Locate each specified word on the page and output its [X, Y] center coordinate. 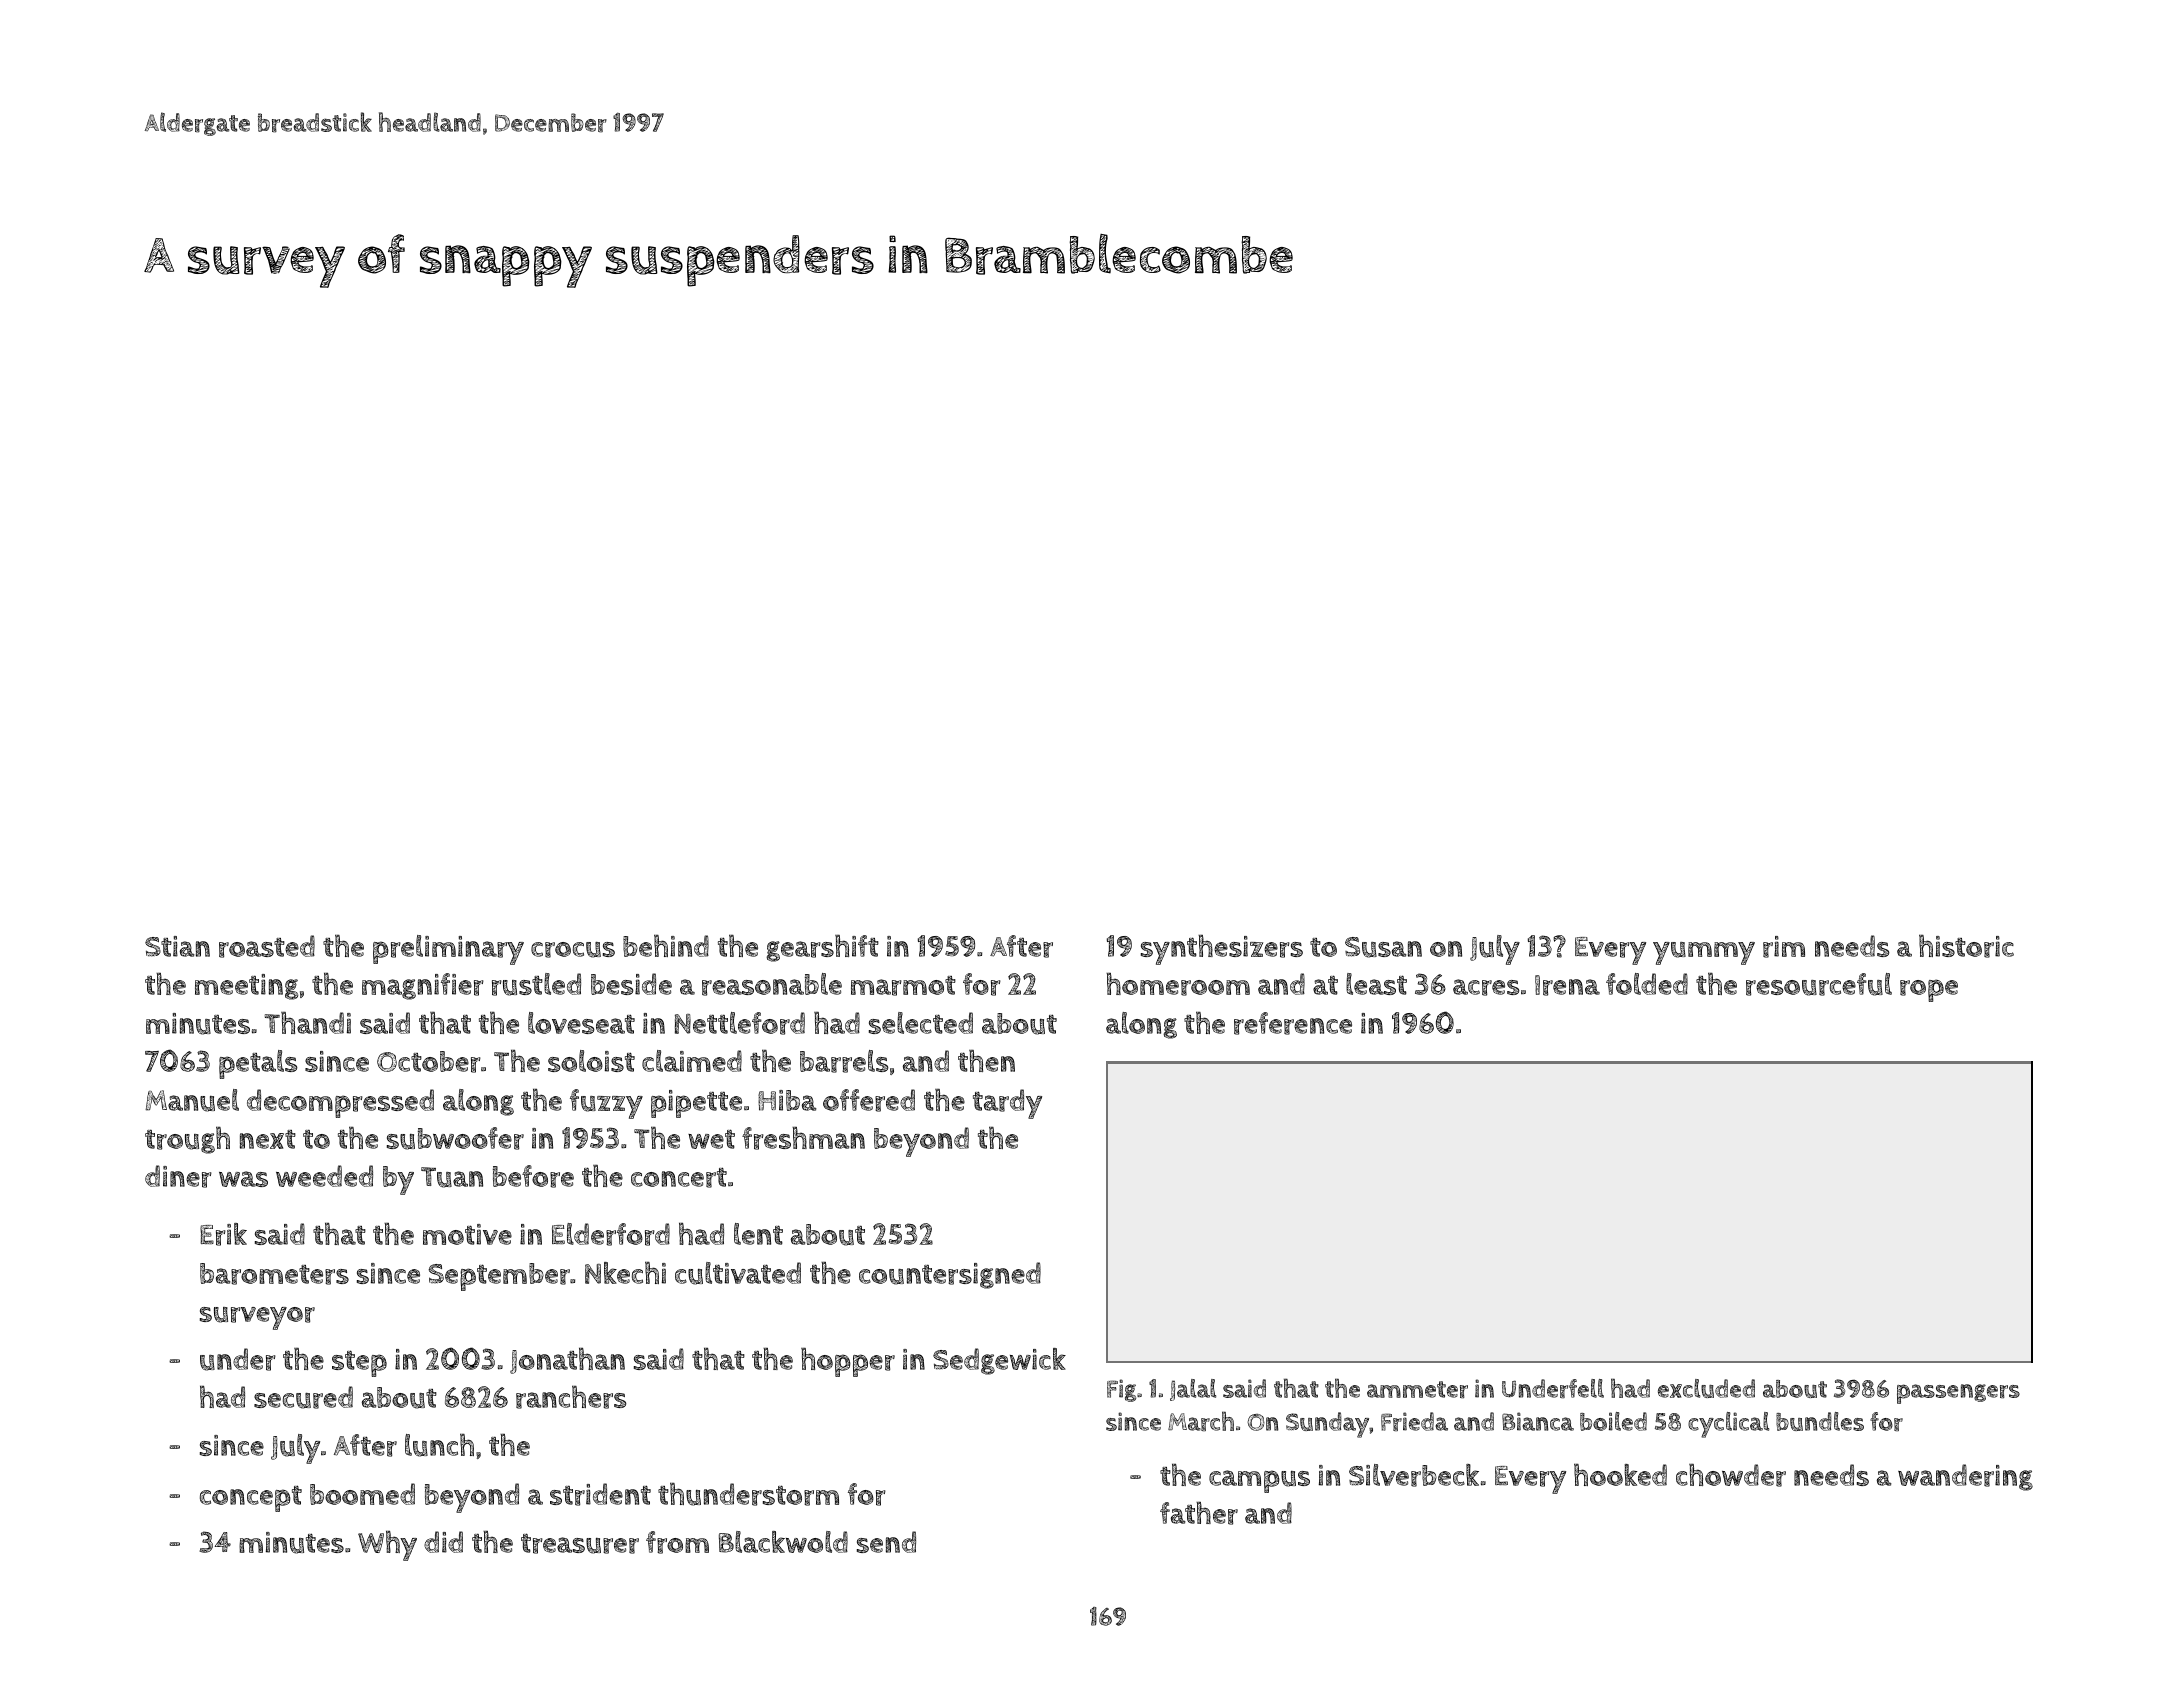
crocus [573, 950]
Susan [1383, 947]
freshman [803, 1138]
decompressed [340, 1103]
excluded [1706, 1388]
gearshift [822, 948]
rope [1929, 990]
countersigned [950, 1275]
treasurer [580, 1543]
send [886, 1542]
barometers [274, 1274]
